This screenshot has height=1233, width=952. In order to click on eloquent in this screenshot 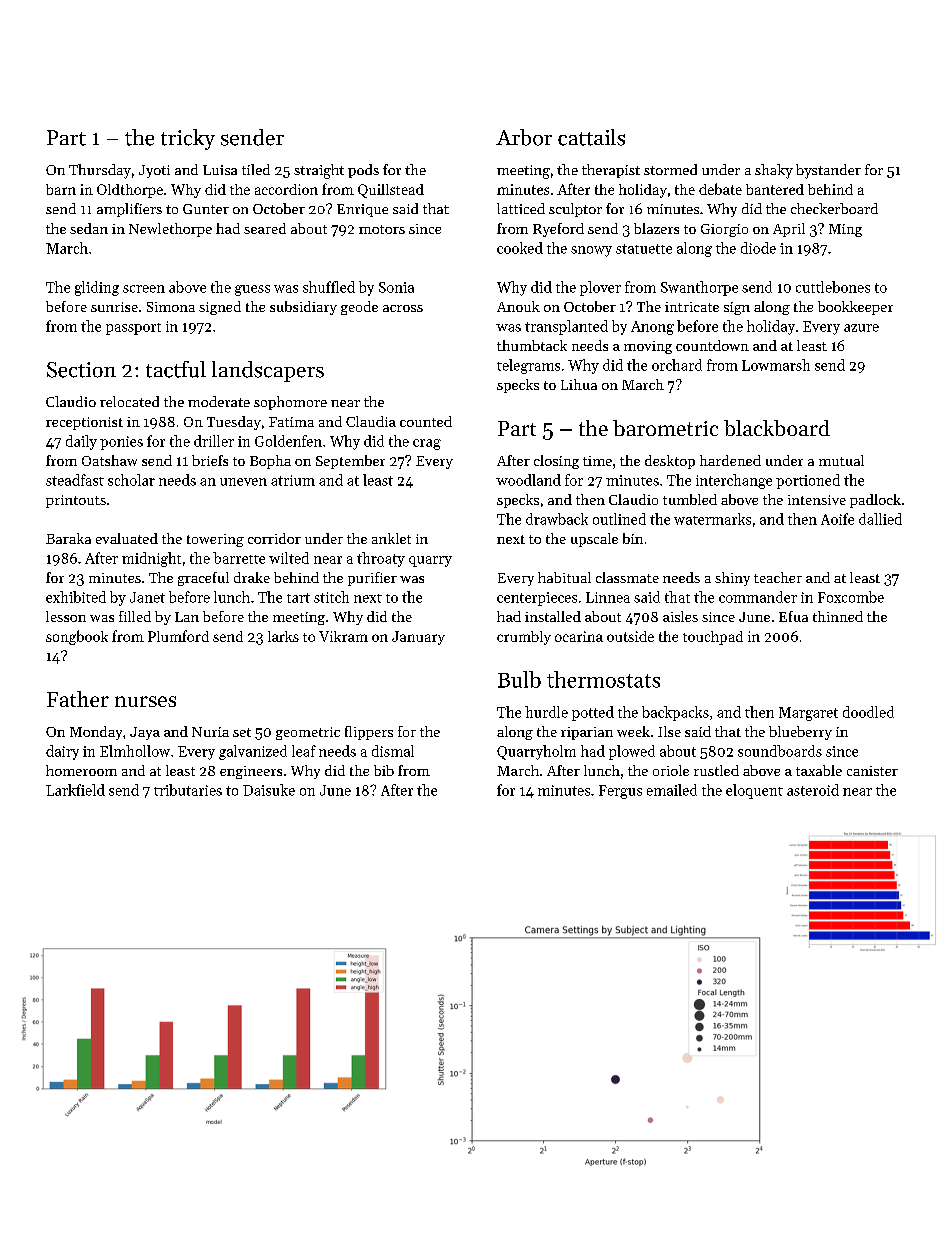, I will do `click(754, 791)`.
